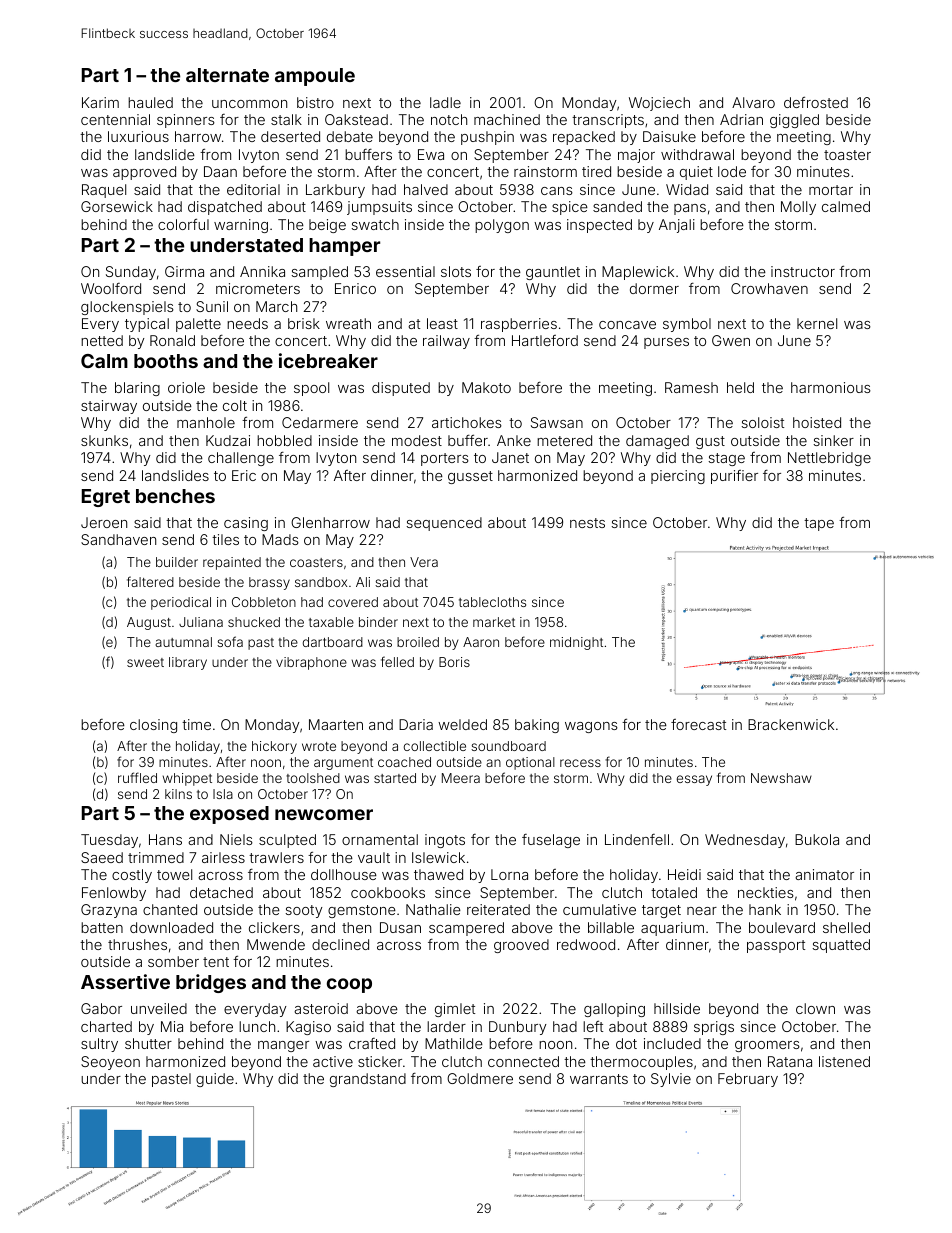  I want to click on Meera, so click(461, 778).
